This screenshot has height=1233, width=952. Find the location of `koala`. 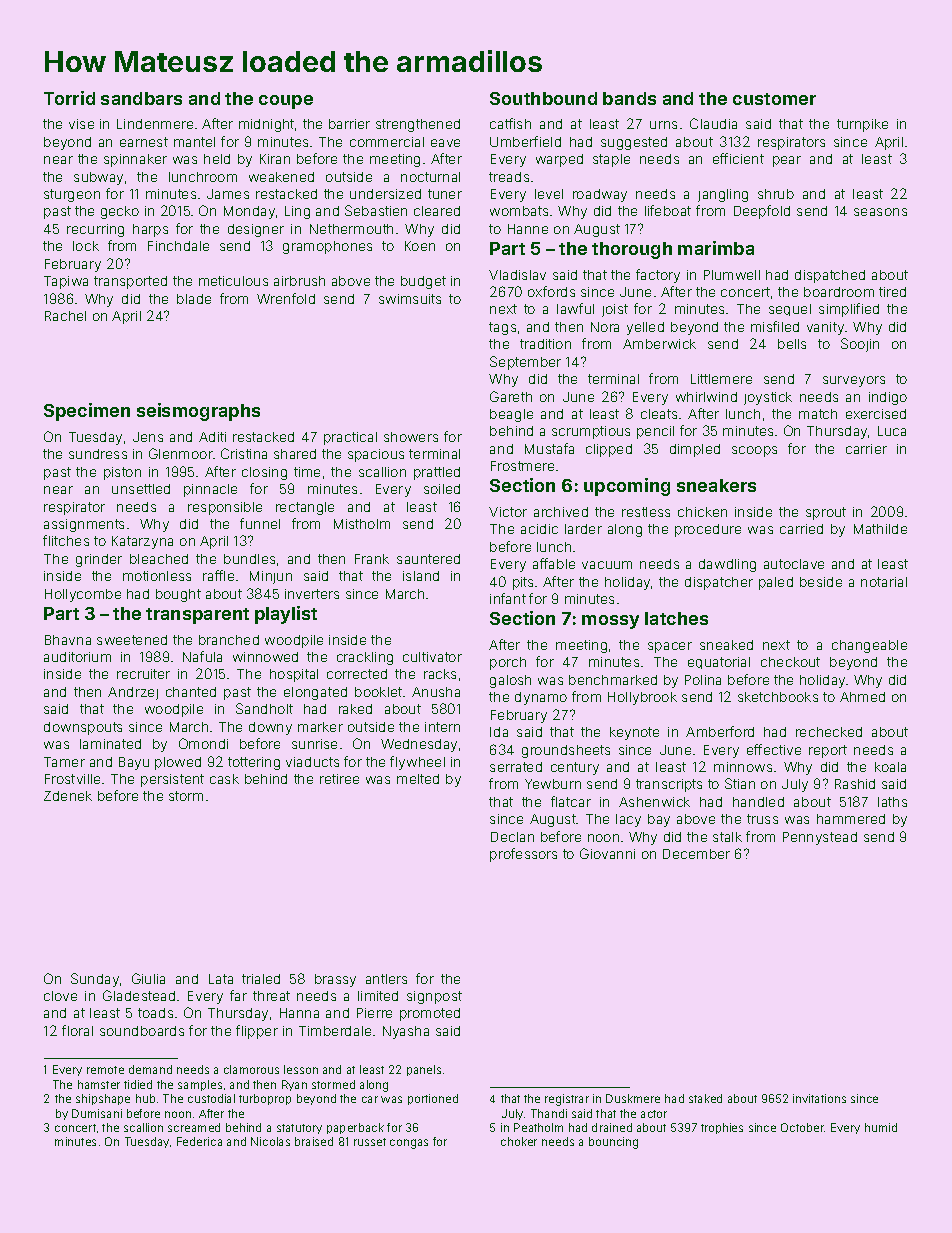

koala is located at coordinates (890, 767).
